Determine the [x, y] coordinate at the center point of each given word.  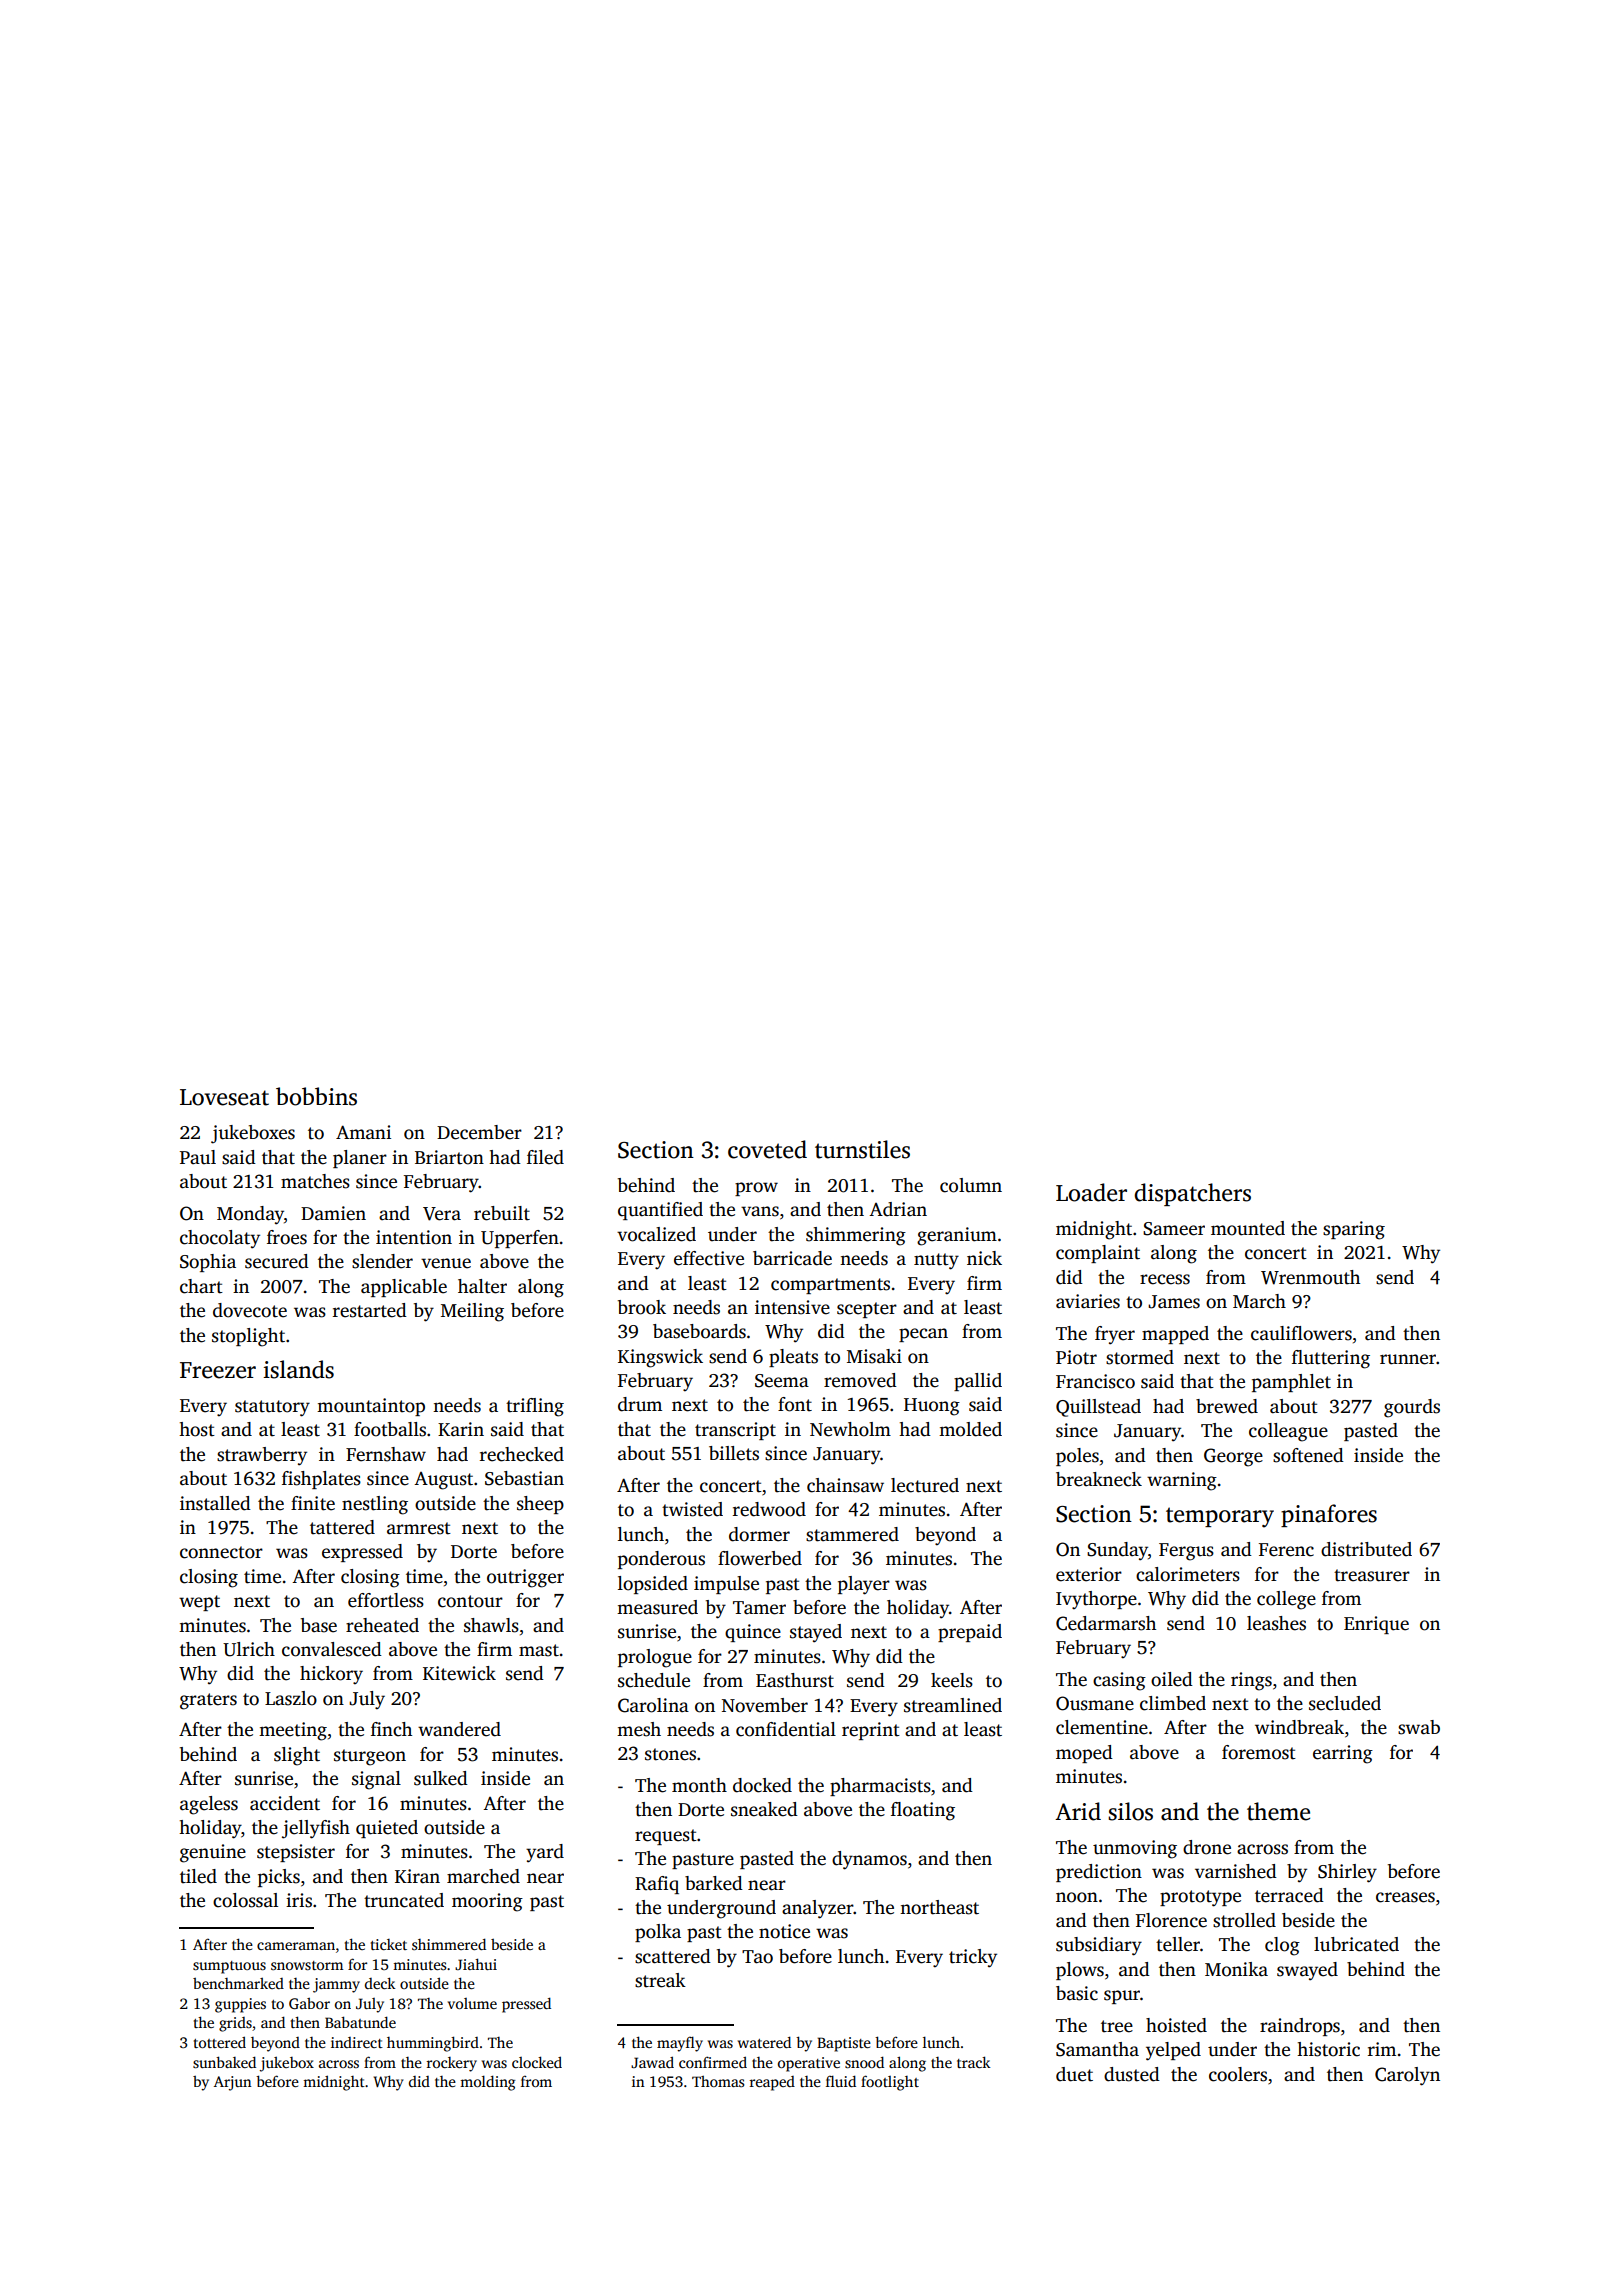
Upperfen [520, 1239]
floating [923, 1811]
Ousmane [1095, 1703]
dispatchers [1192, 1194]
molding [487, 2083]
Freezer [218, 1370]
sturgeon [370, 1757]
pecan [923, 1335]
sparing [1354, 1230]
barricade [792, 1258]
